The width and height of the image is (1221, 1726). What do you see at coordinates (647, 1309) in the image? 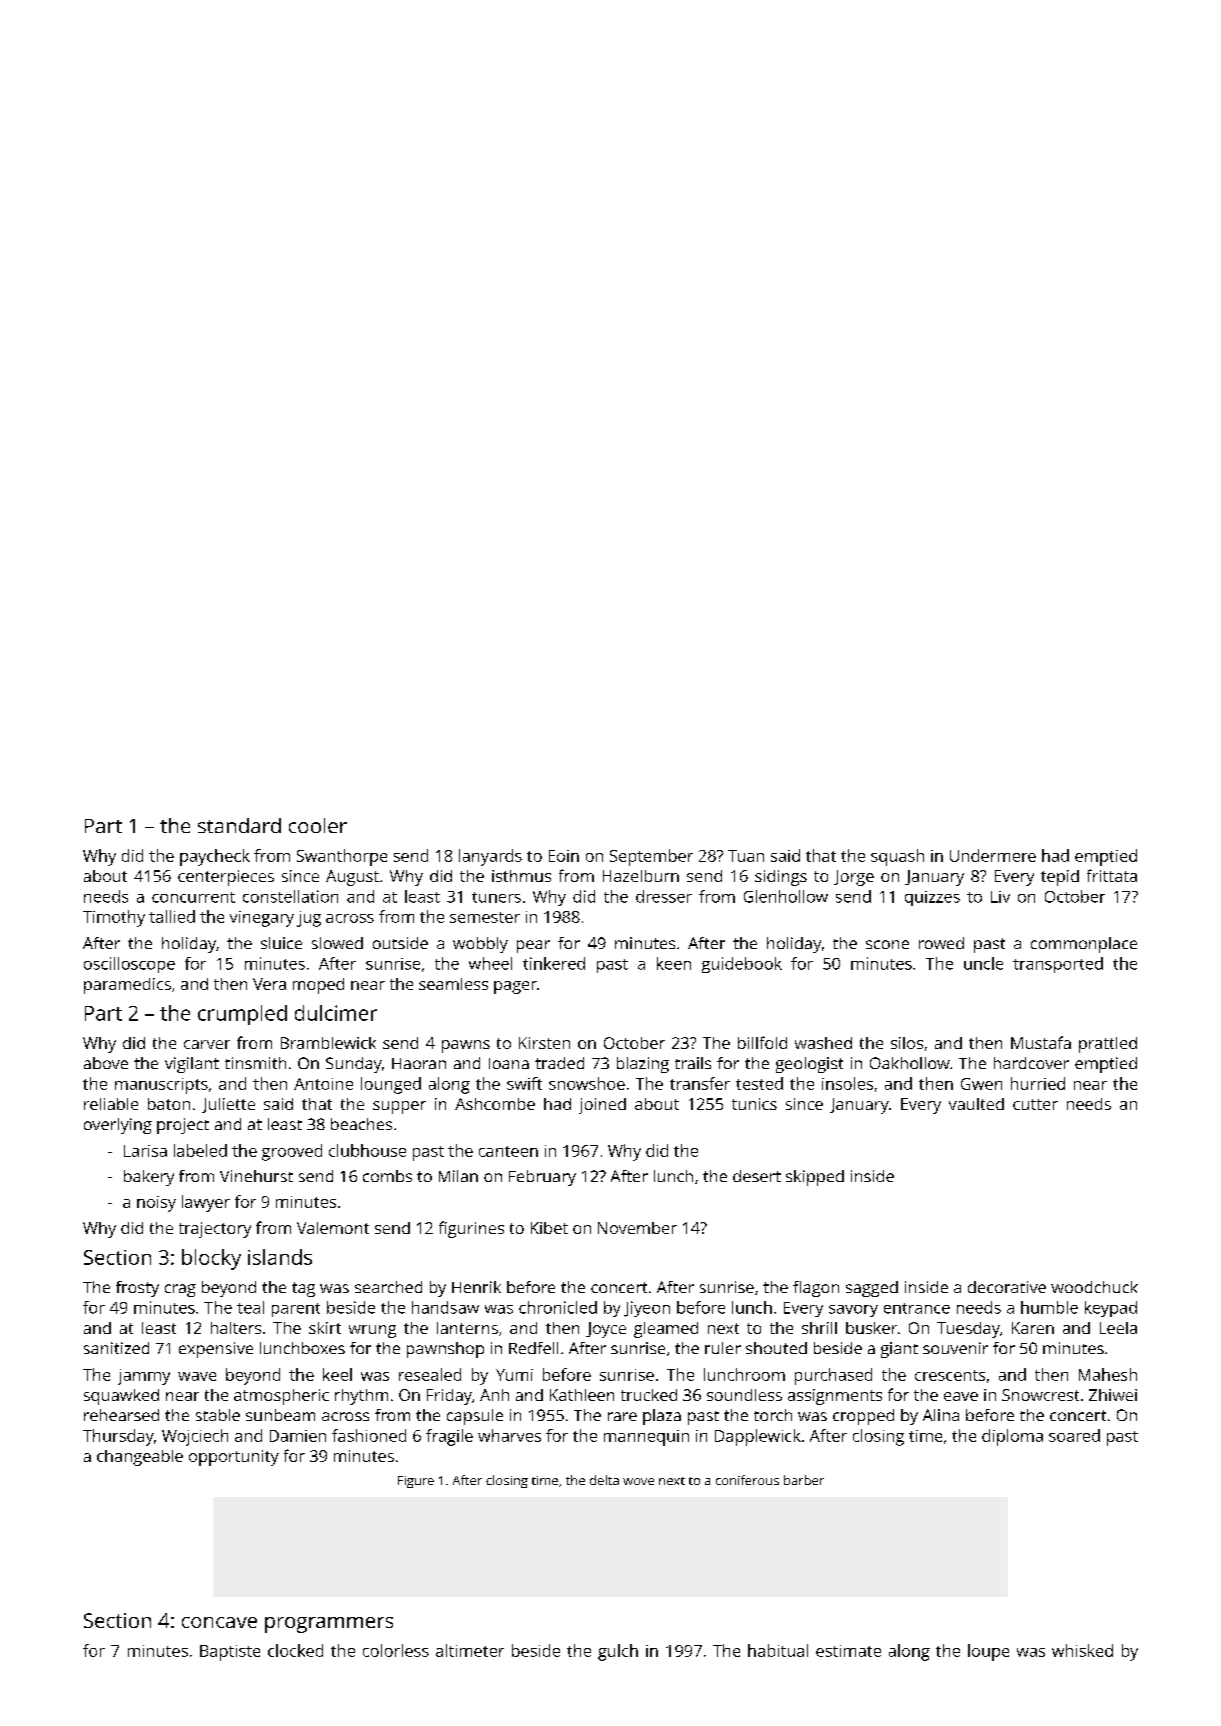
I see `Jiyeon` at bounding box center [647, 1309].
